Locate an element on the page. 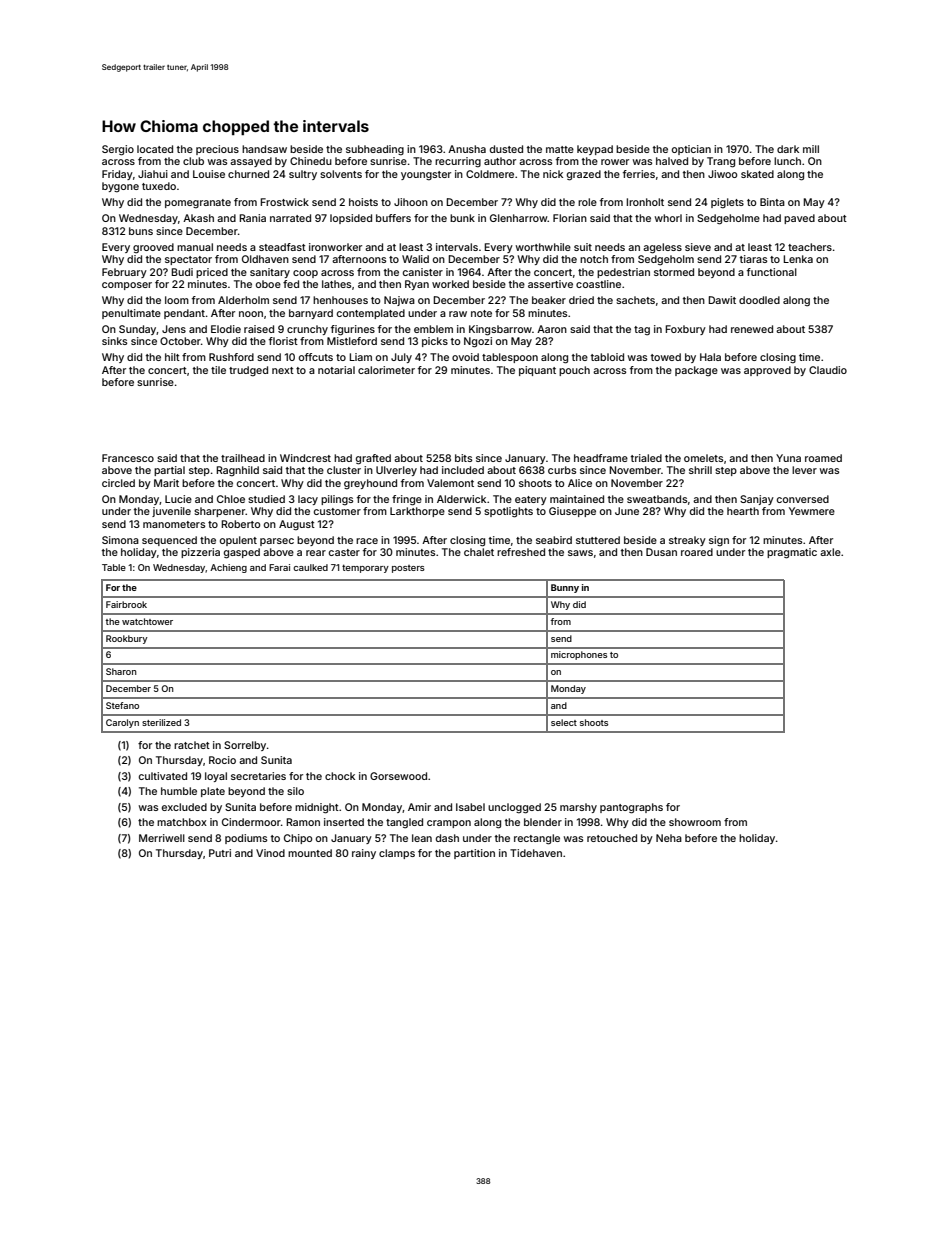  posters is located at coordinates (408, 569).
